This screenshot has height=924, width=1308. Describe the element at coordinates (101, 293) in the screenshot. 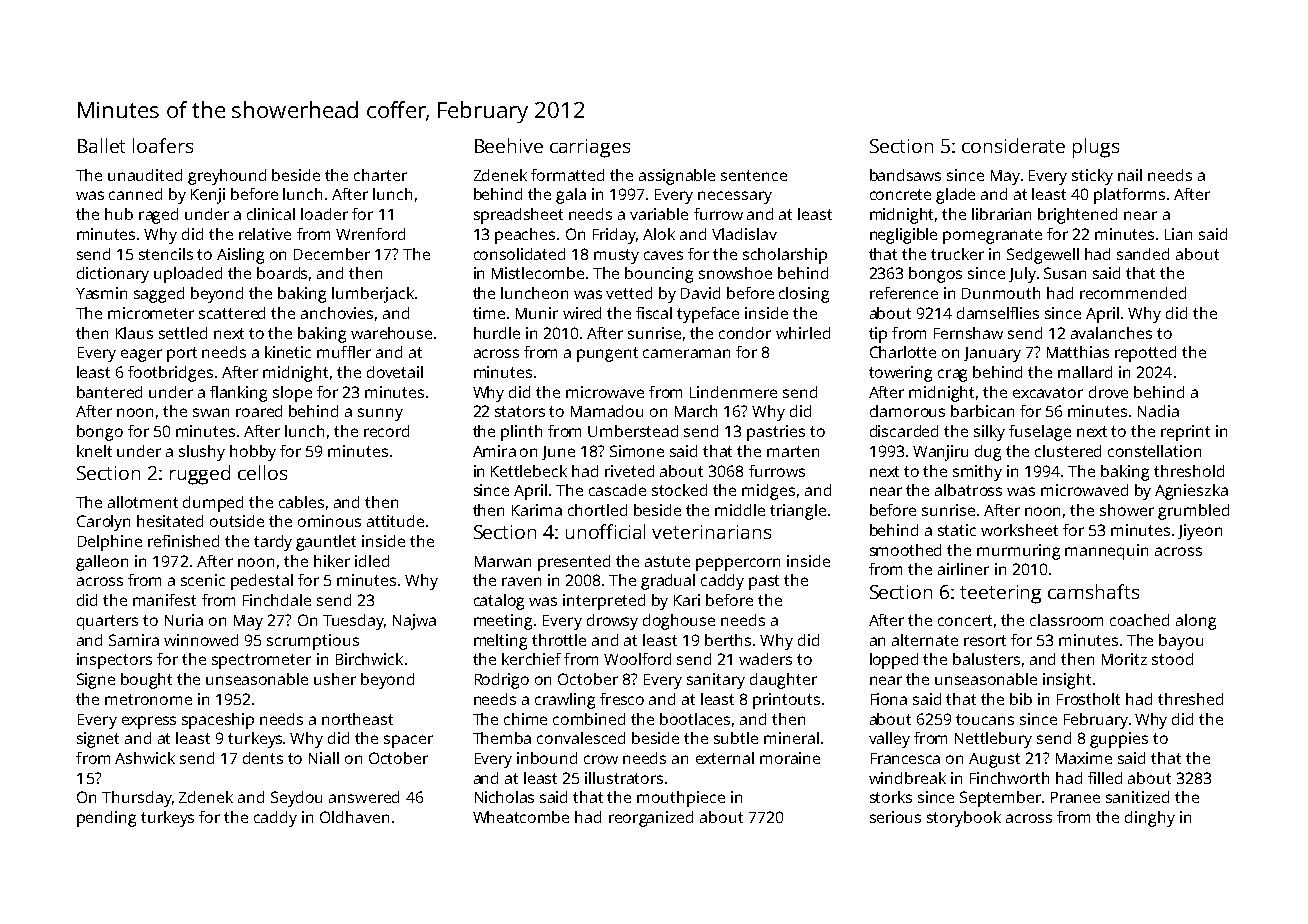

I see `Yasmin` at that location.
